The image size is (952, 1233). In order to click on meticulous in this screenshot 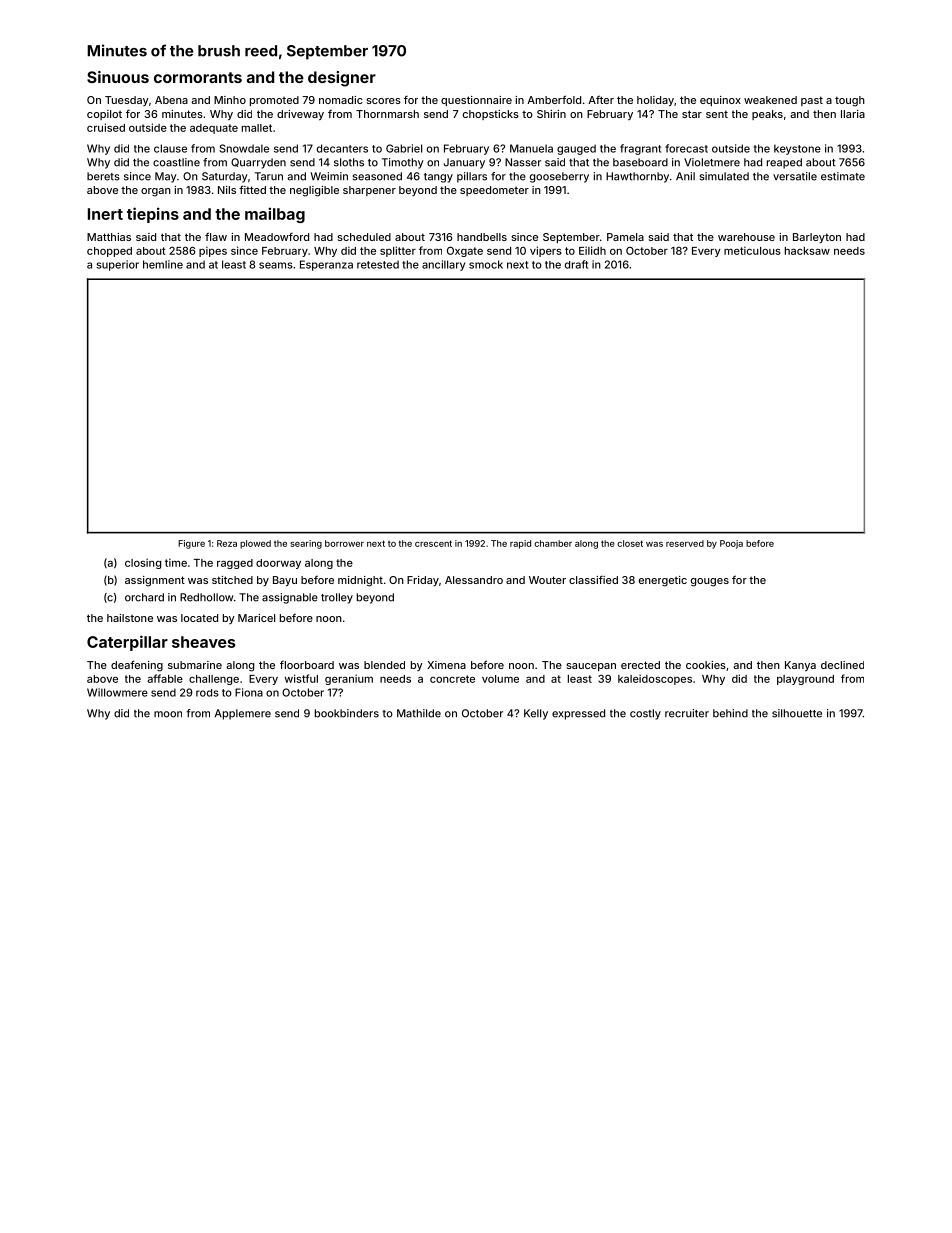, I will do `click(752, 250)`.
